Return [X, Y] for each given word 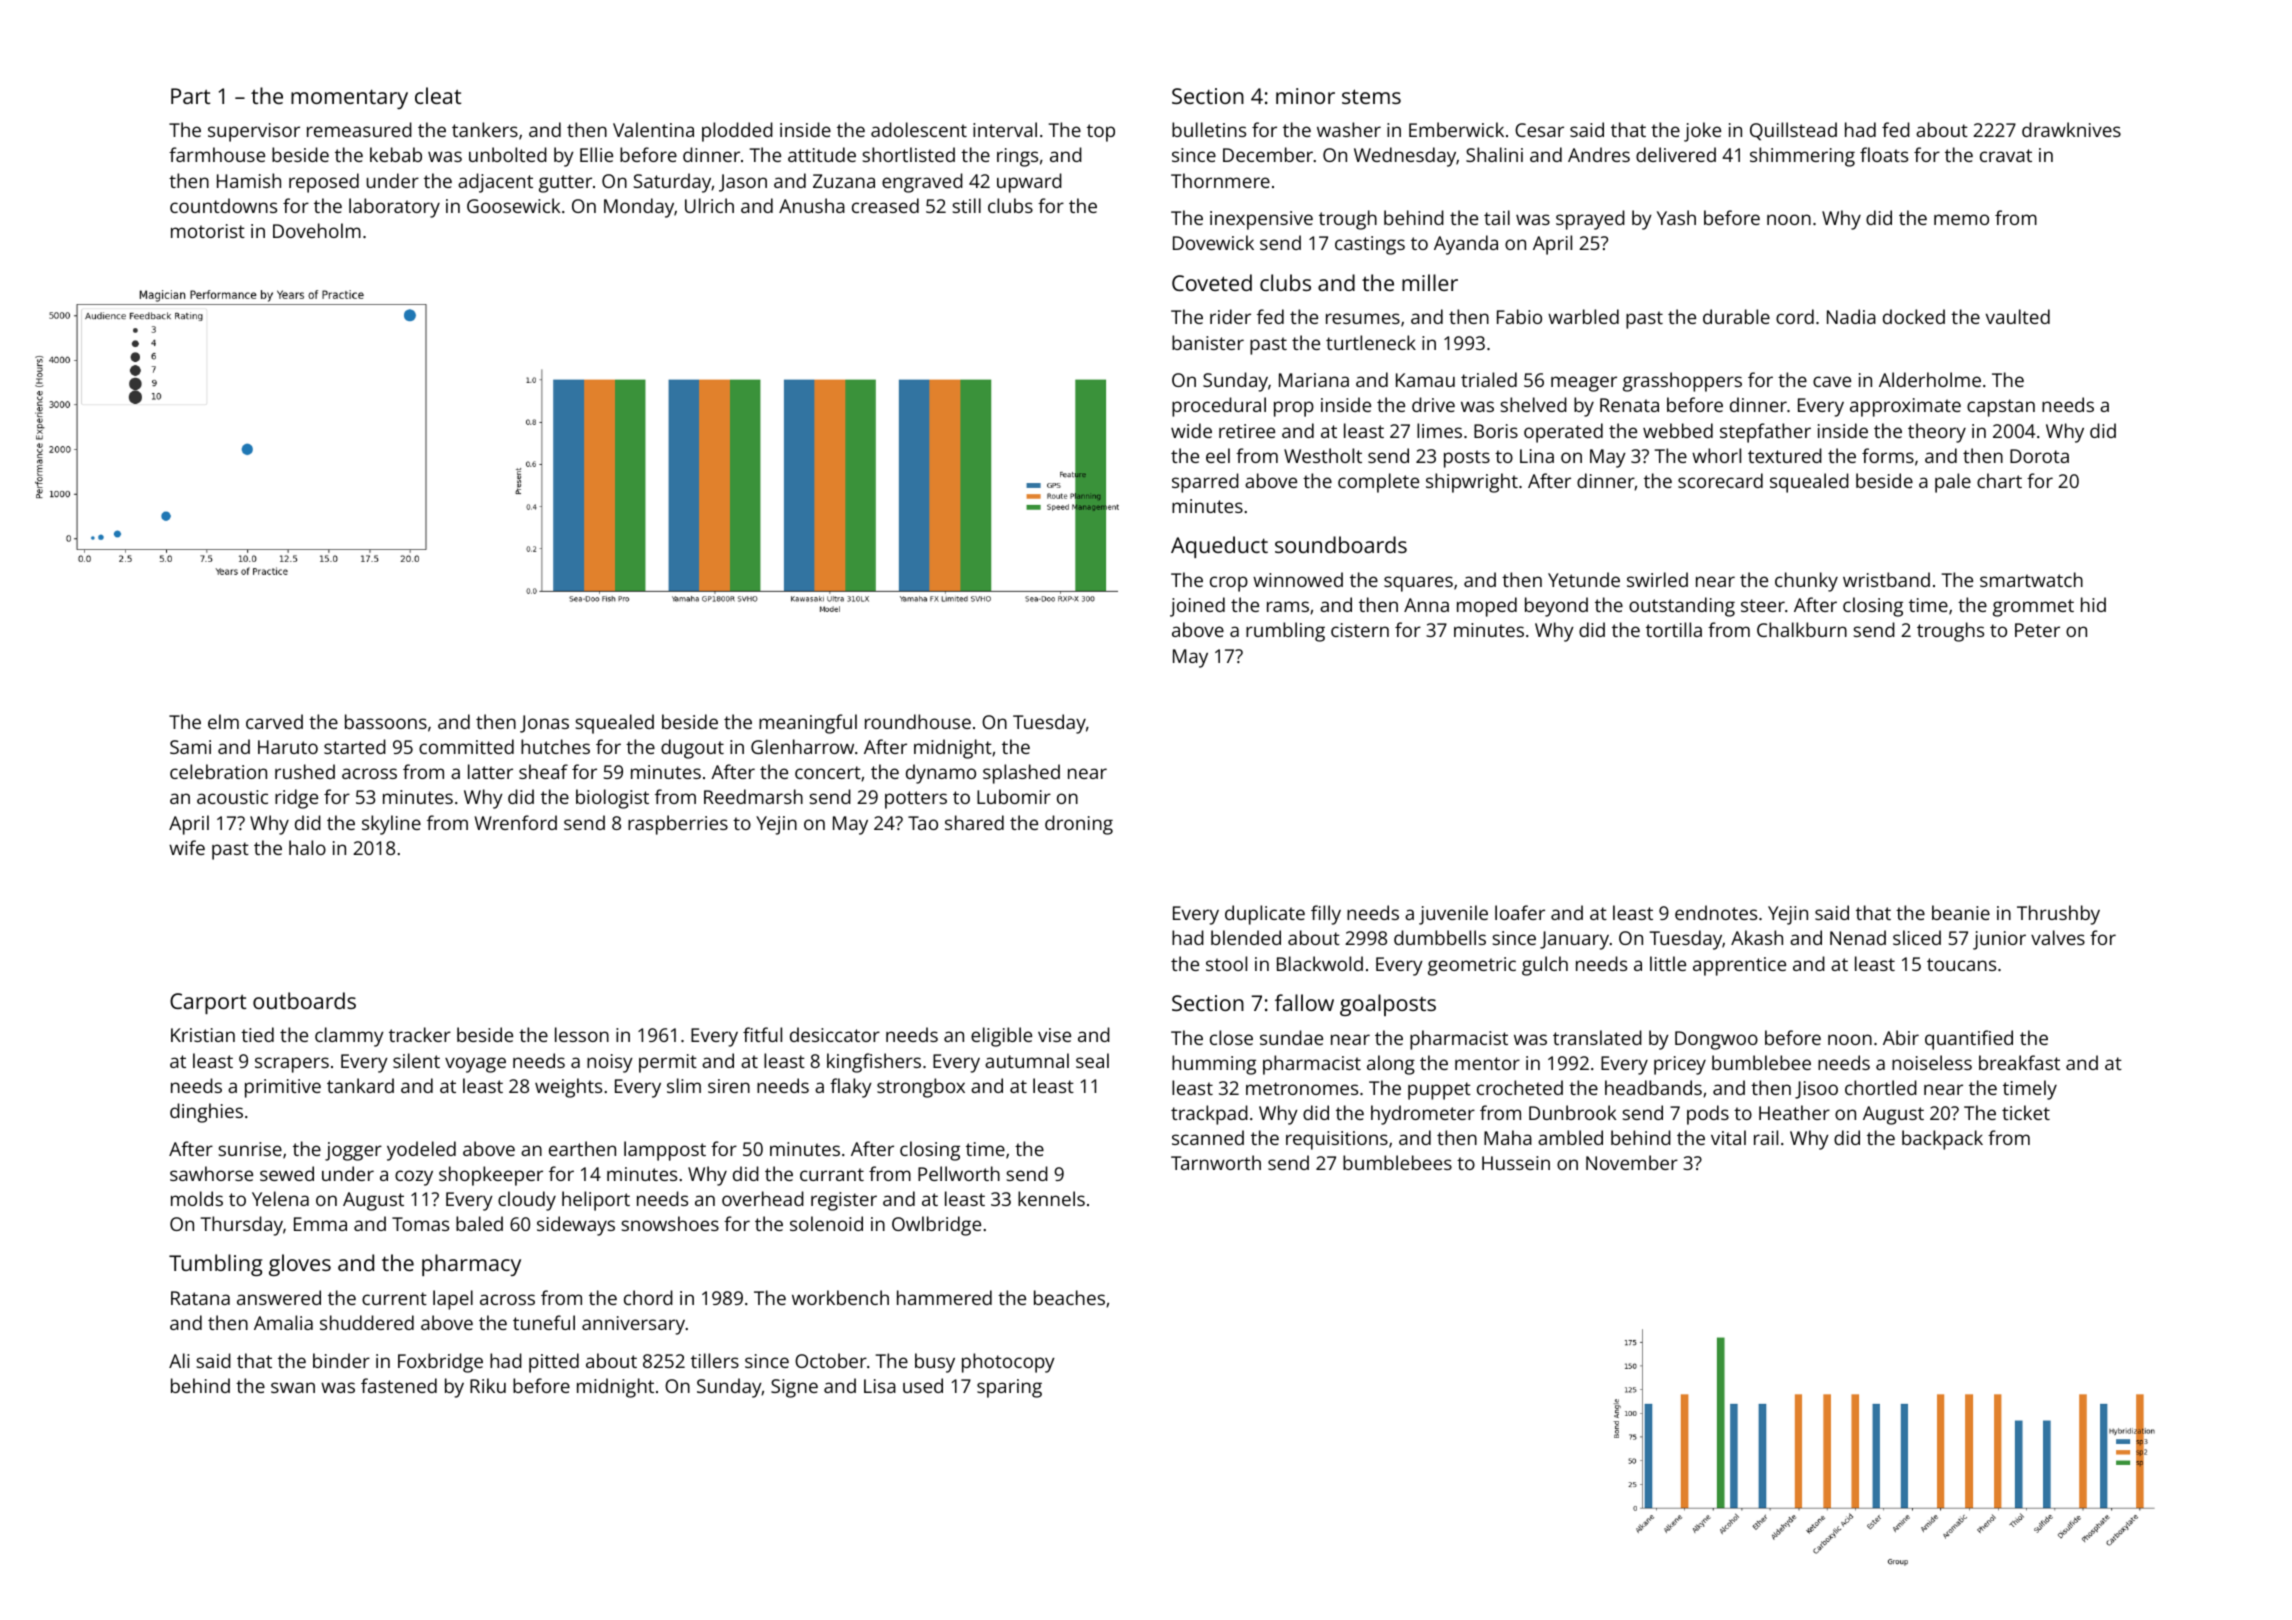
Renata [1629, 405]
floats [1884, 154]
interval [1005, 129]
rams [1288, 606]
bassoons [386, 721]
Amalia [283, 1322]
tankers [485, 129]
